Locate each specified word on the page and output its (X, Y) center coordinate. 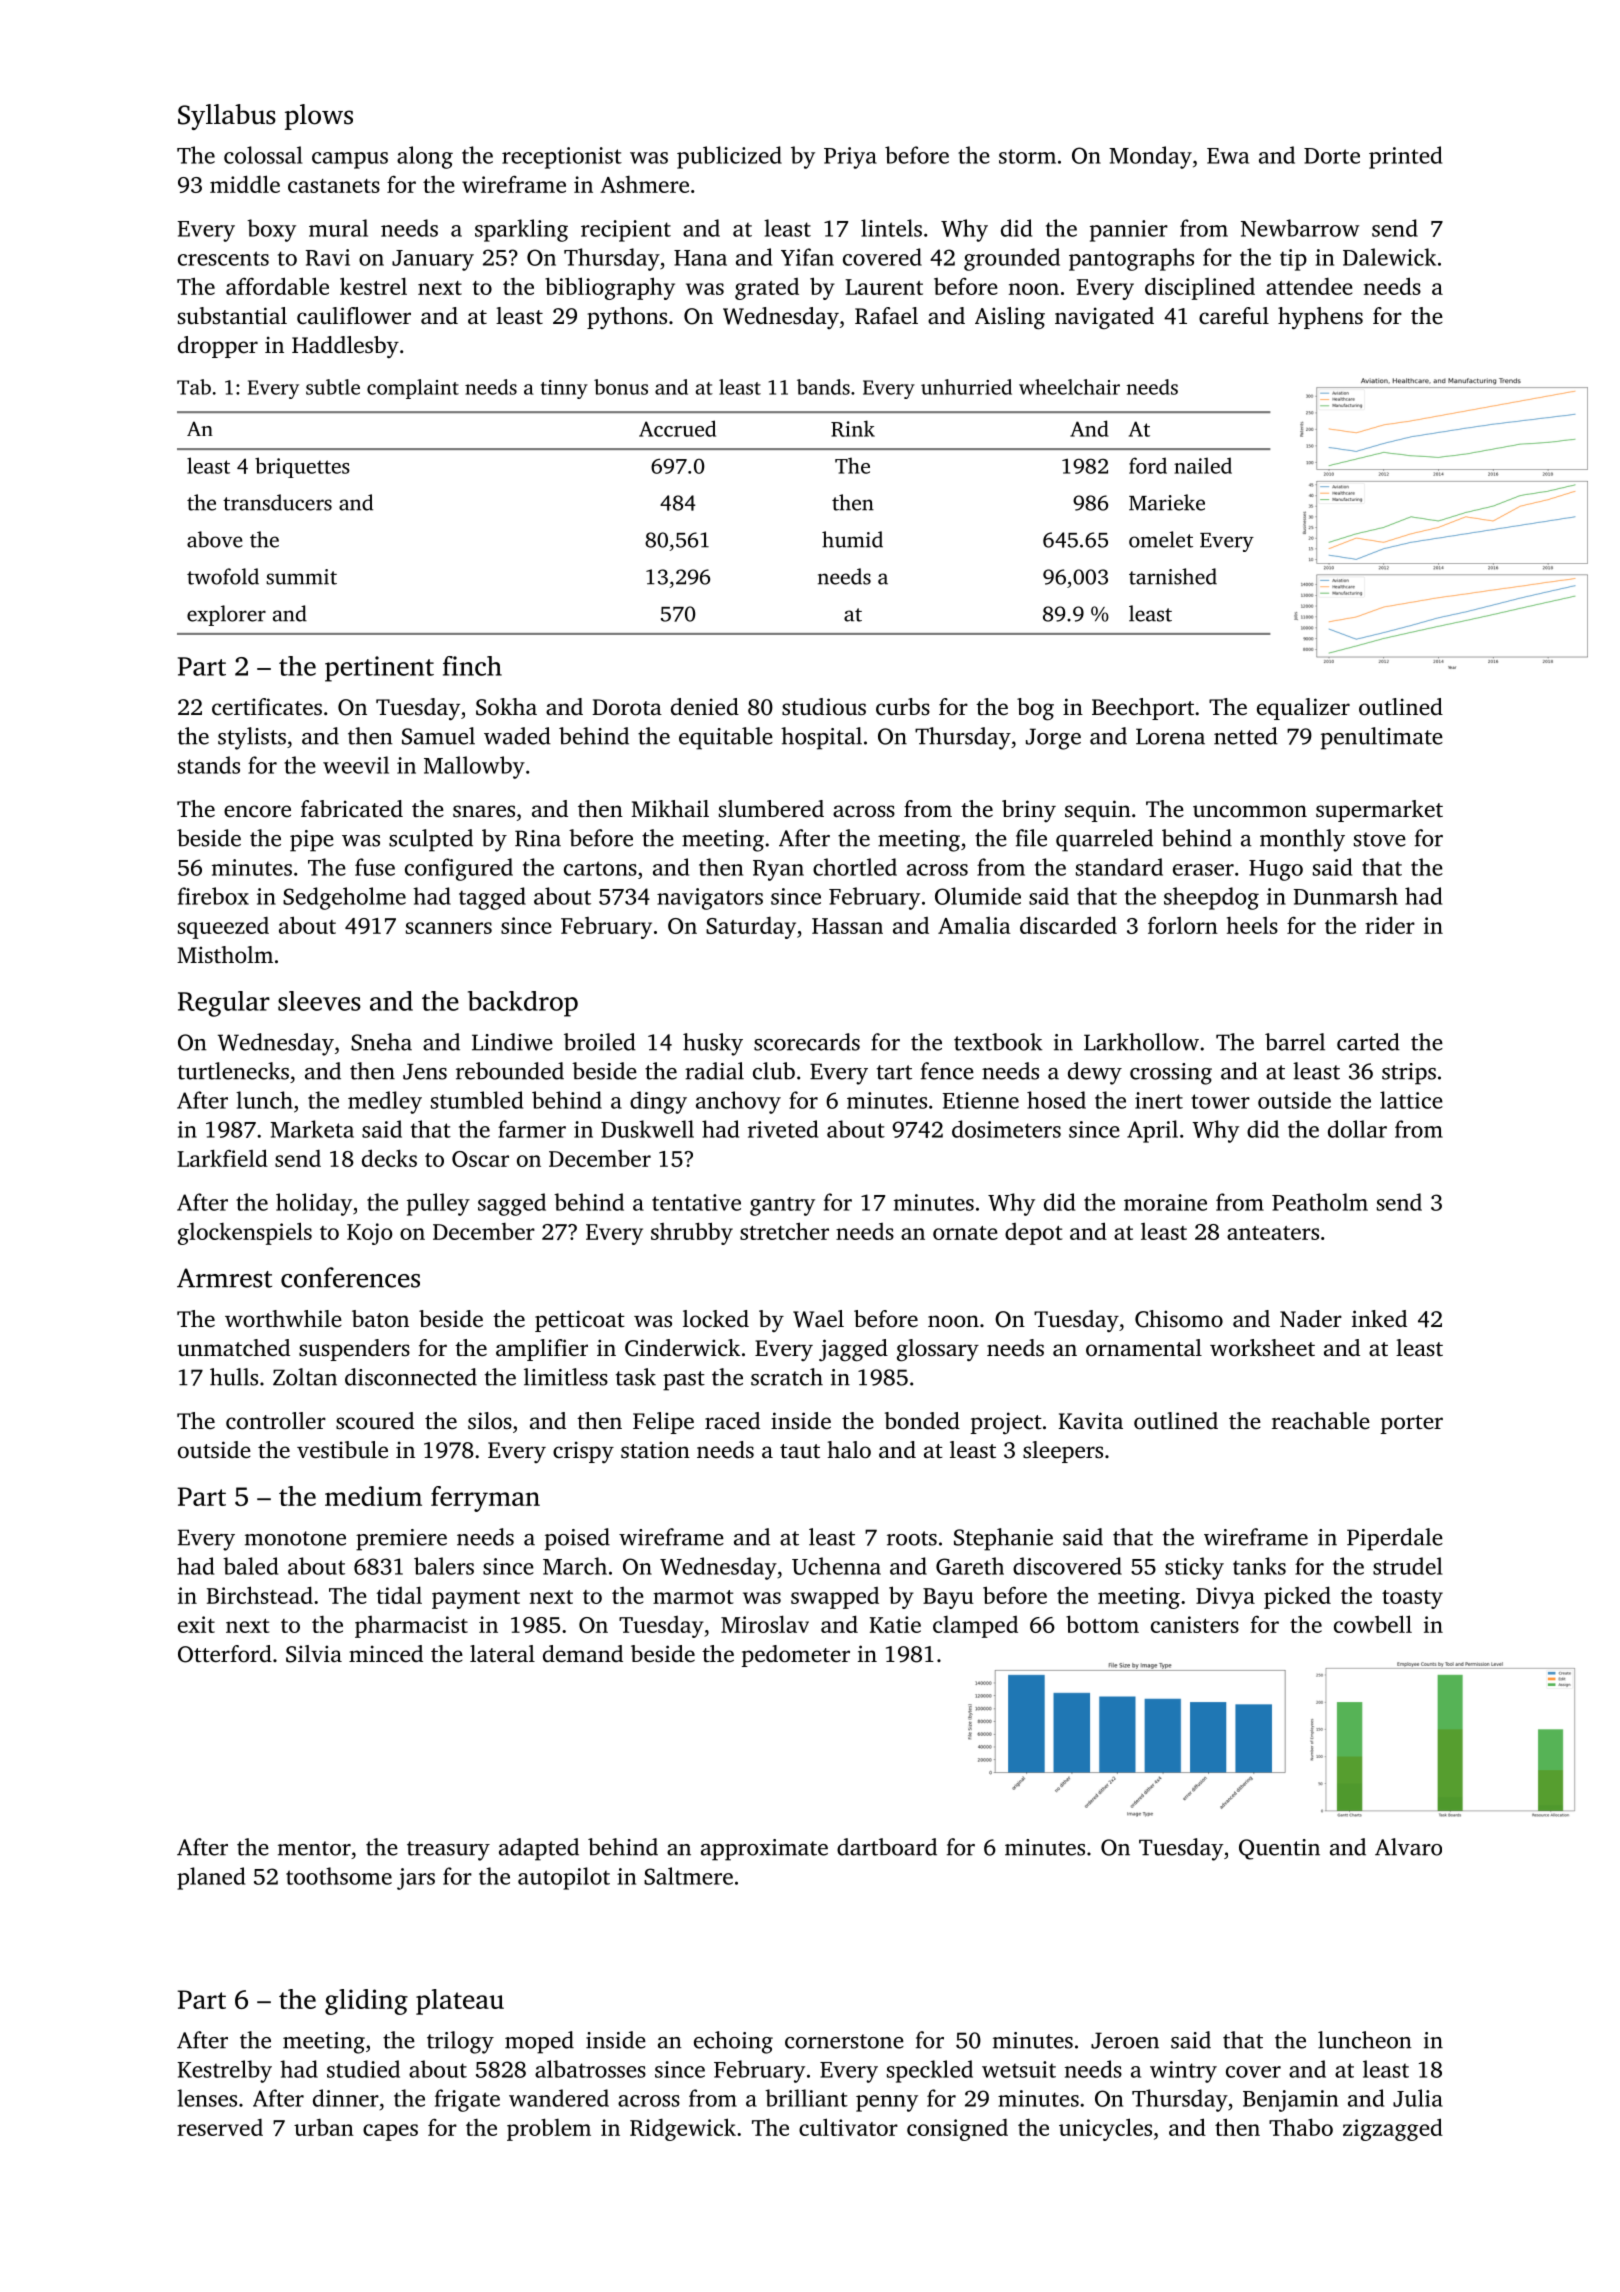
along (425, 157)
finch (472, 666)
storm (1027, 156)
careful (1234, 316)
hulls (234, 1377)
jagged (853, 1350)
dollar (1357, 1129)
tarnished (1173, 576)
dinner (346, 2098)
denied (705, 707)
